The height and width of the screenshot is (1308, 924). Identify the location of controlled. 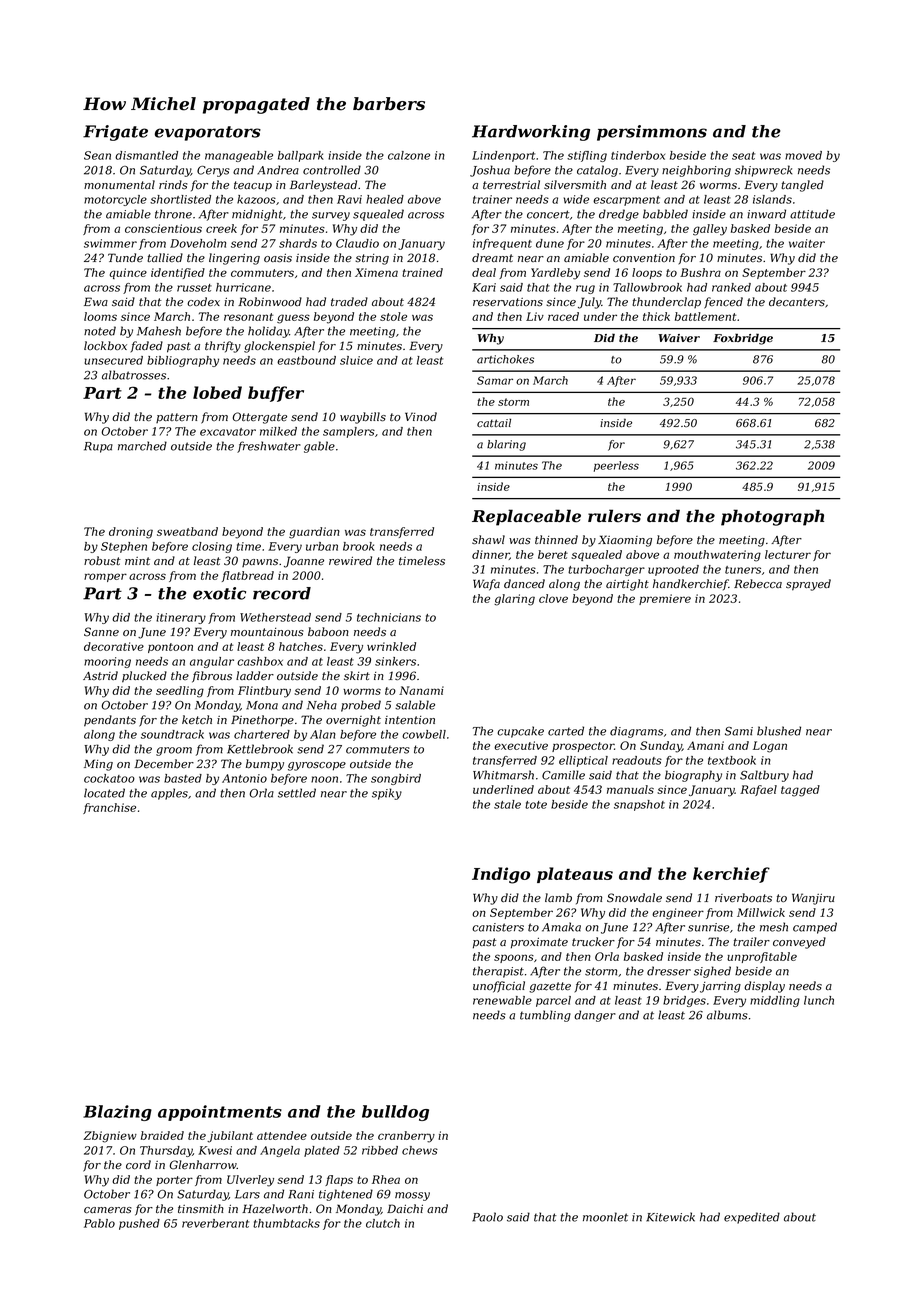
(332, 170).
